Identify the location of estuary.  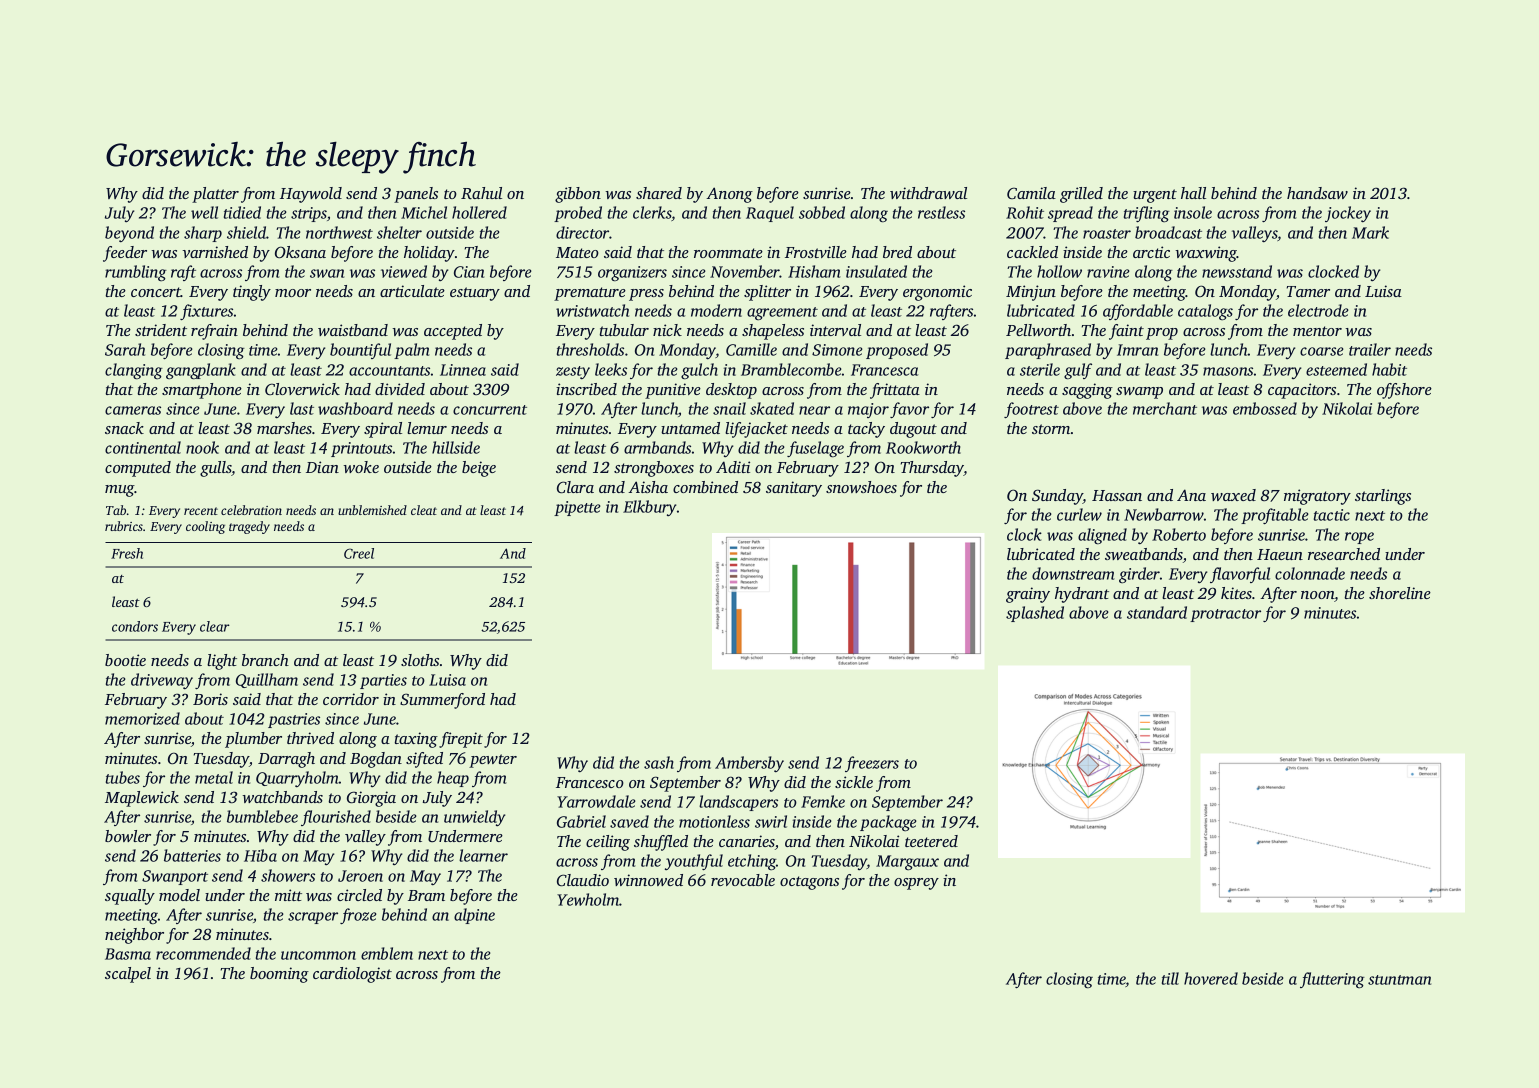
(475, 294).
